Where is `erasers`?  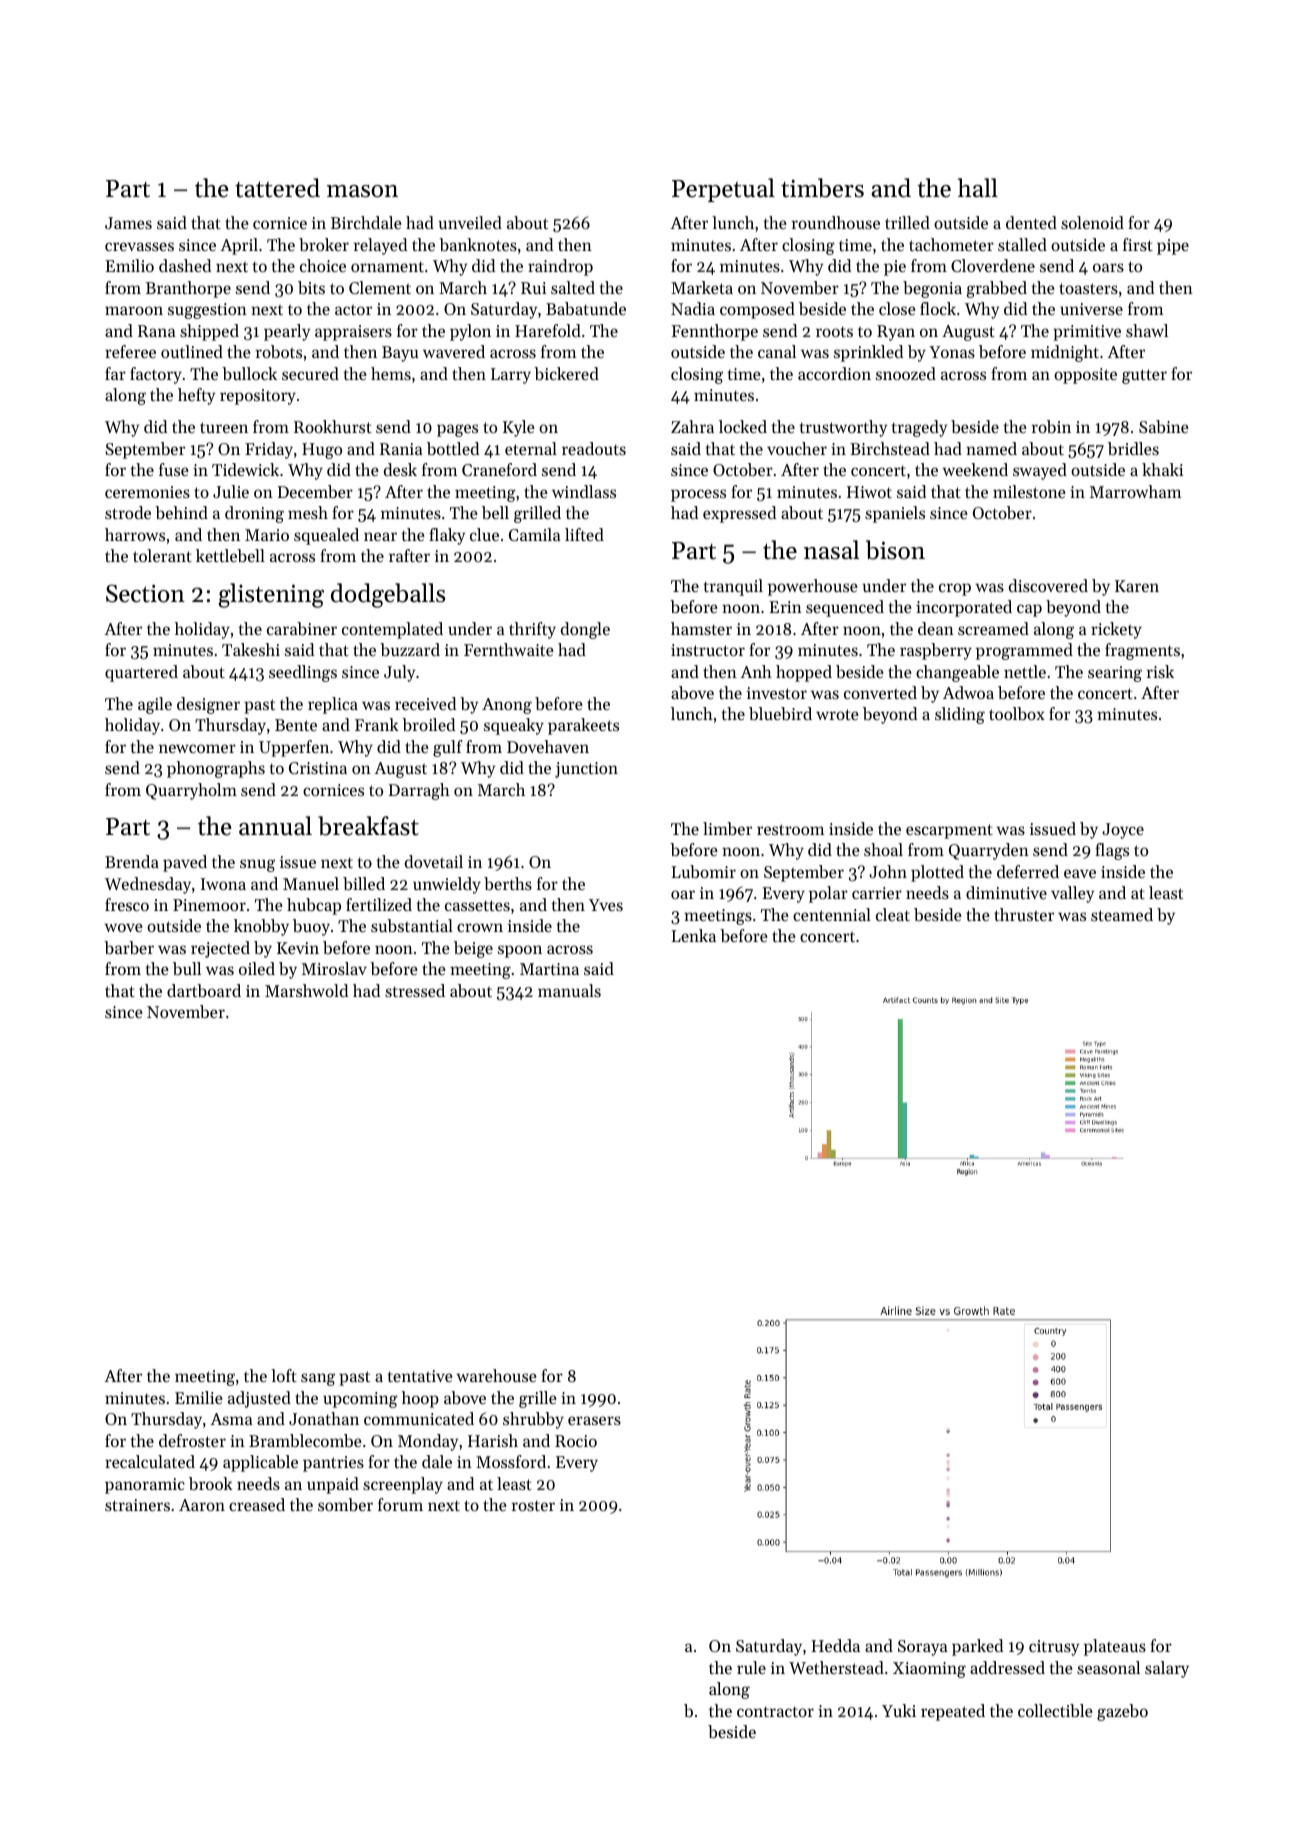 erasers is located at coordinates (594, 1420).
